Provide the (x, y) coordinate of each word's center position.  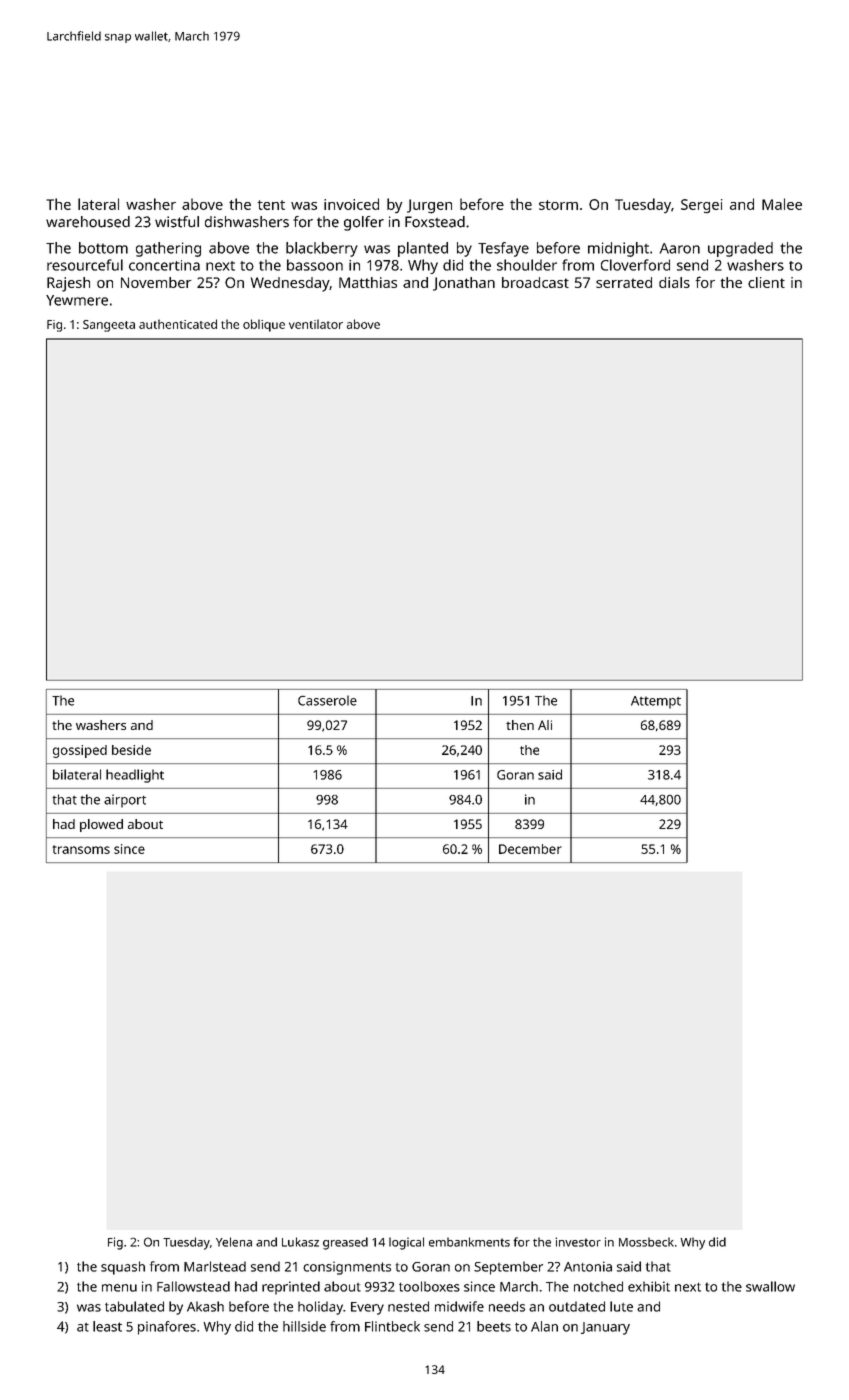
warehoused (88, 222)
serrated (624, 282)
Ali (545, 725)
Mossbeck (646, 1242)
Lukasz (300, 1242)
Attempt (656, 702)
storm (558, 205)
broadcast (535, 282)
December (530, 849)
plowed (101, 825)
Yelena (234, 1242)
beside (131, 750)
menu (119, 1288)
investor (578, 1242)
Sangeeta (109, 326)
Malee (782, 204)
